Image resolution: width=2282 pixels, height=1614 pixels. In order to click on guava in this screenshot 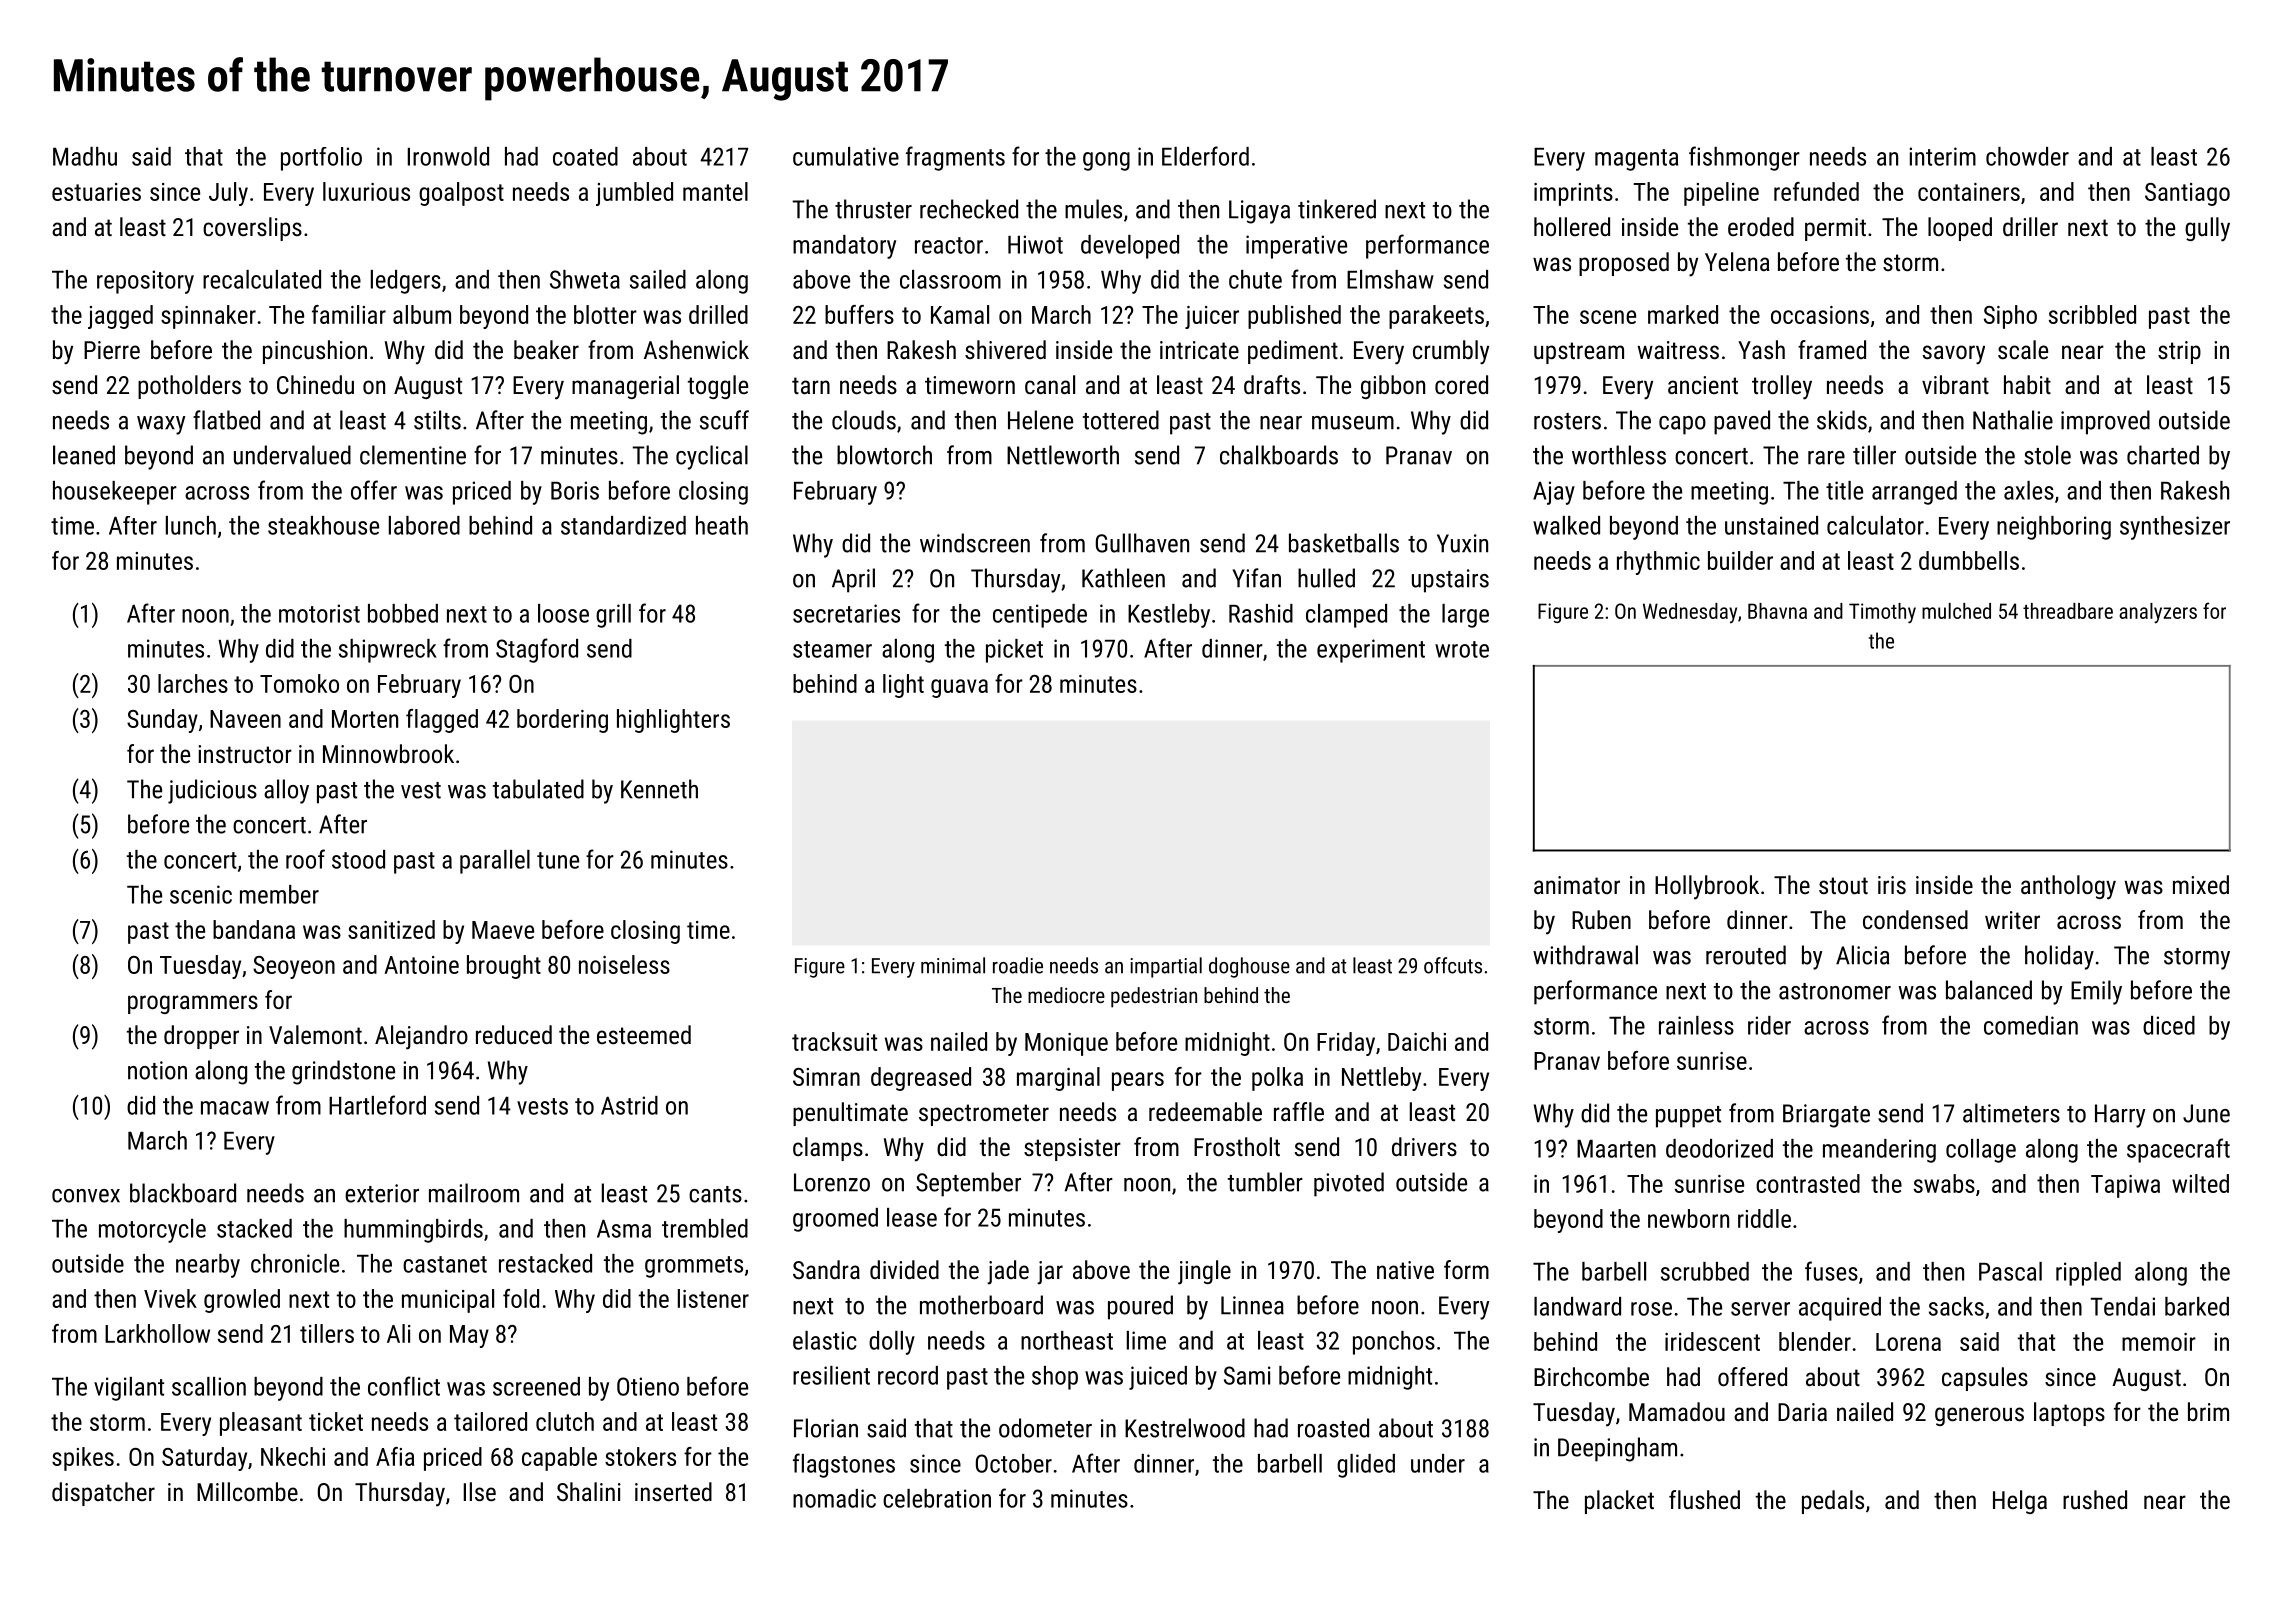, I will do `click(959, 688)`.
